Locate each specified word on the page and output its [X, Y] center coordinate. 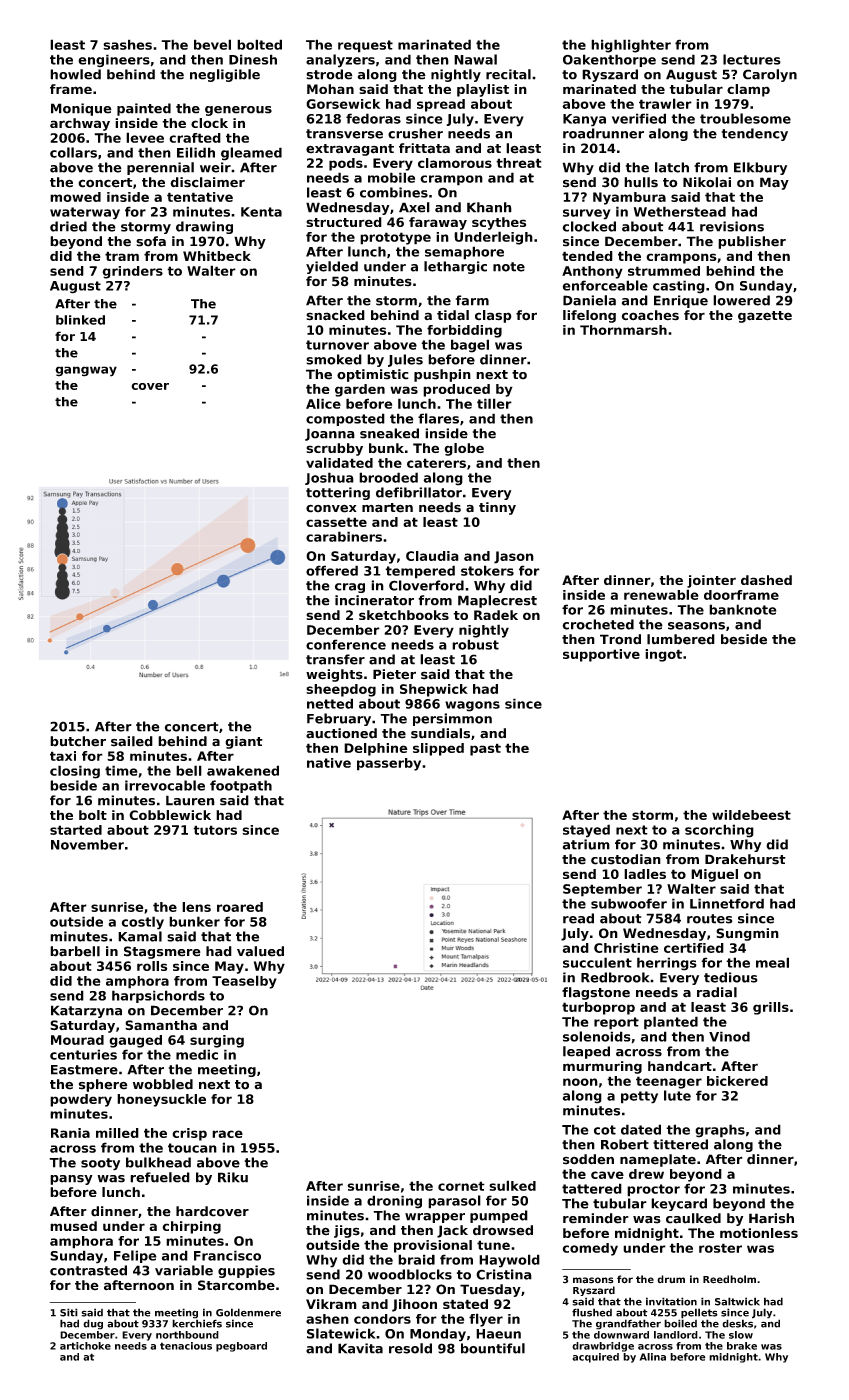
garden [360, 390]
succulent [597, 962]
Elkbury [760, 168]
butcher [78, 741]
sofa [151, 241]
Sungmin [747, 934]
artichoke [85, 1346]
